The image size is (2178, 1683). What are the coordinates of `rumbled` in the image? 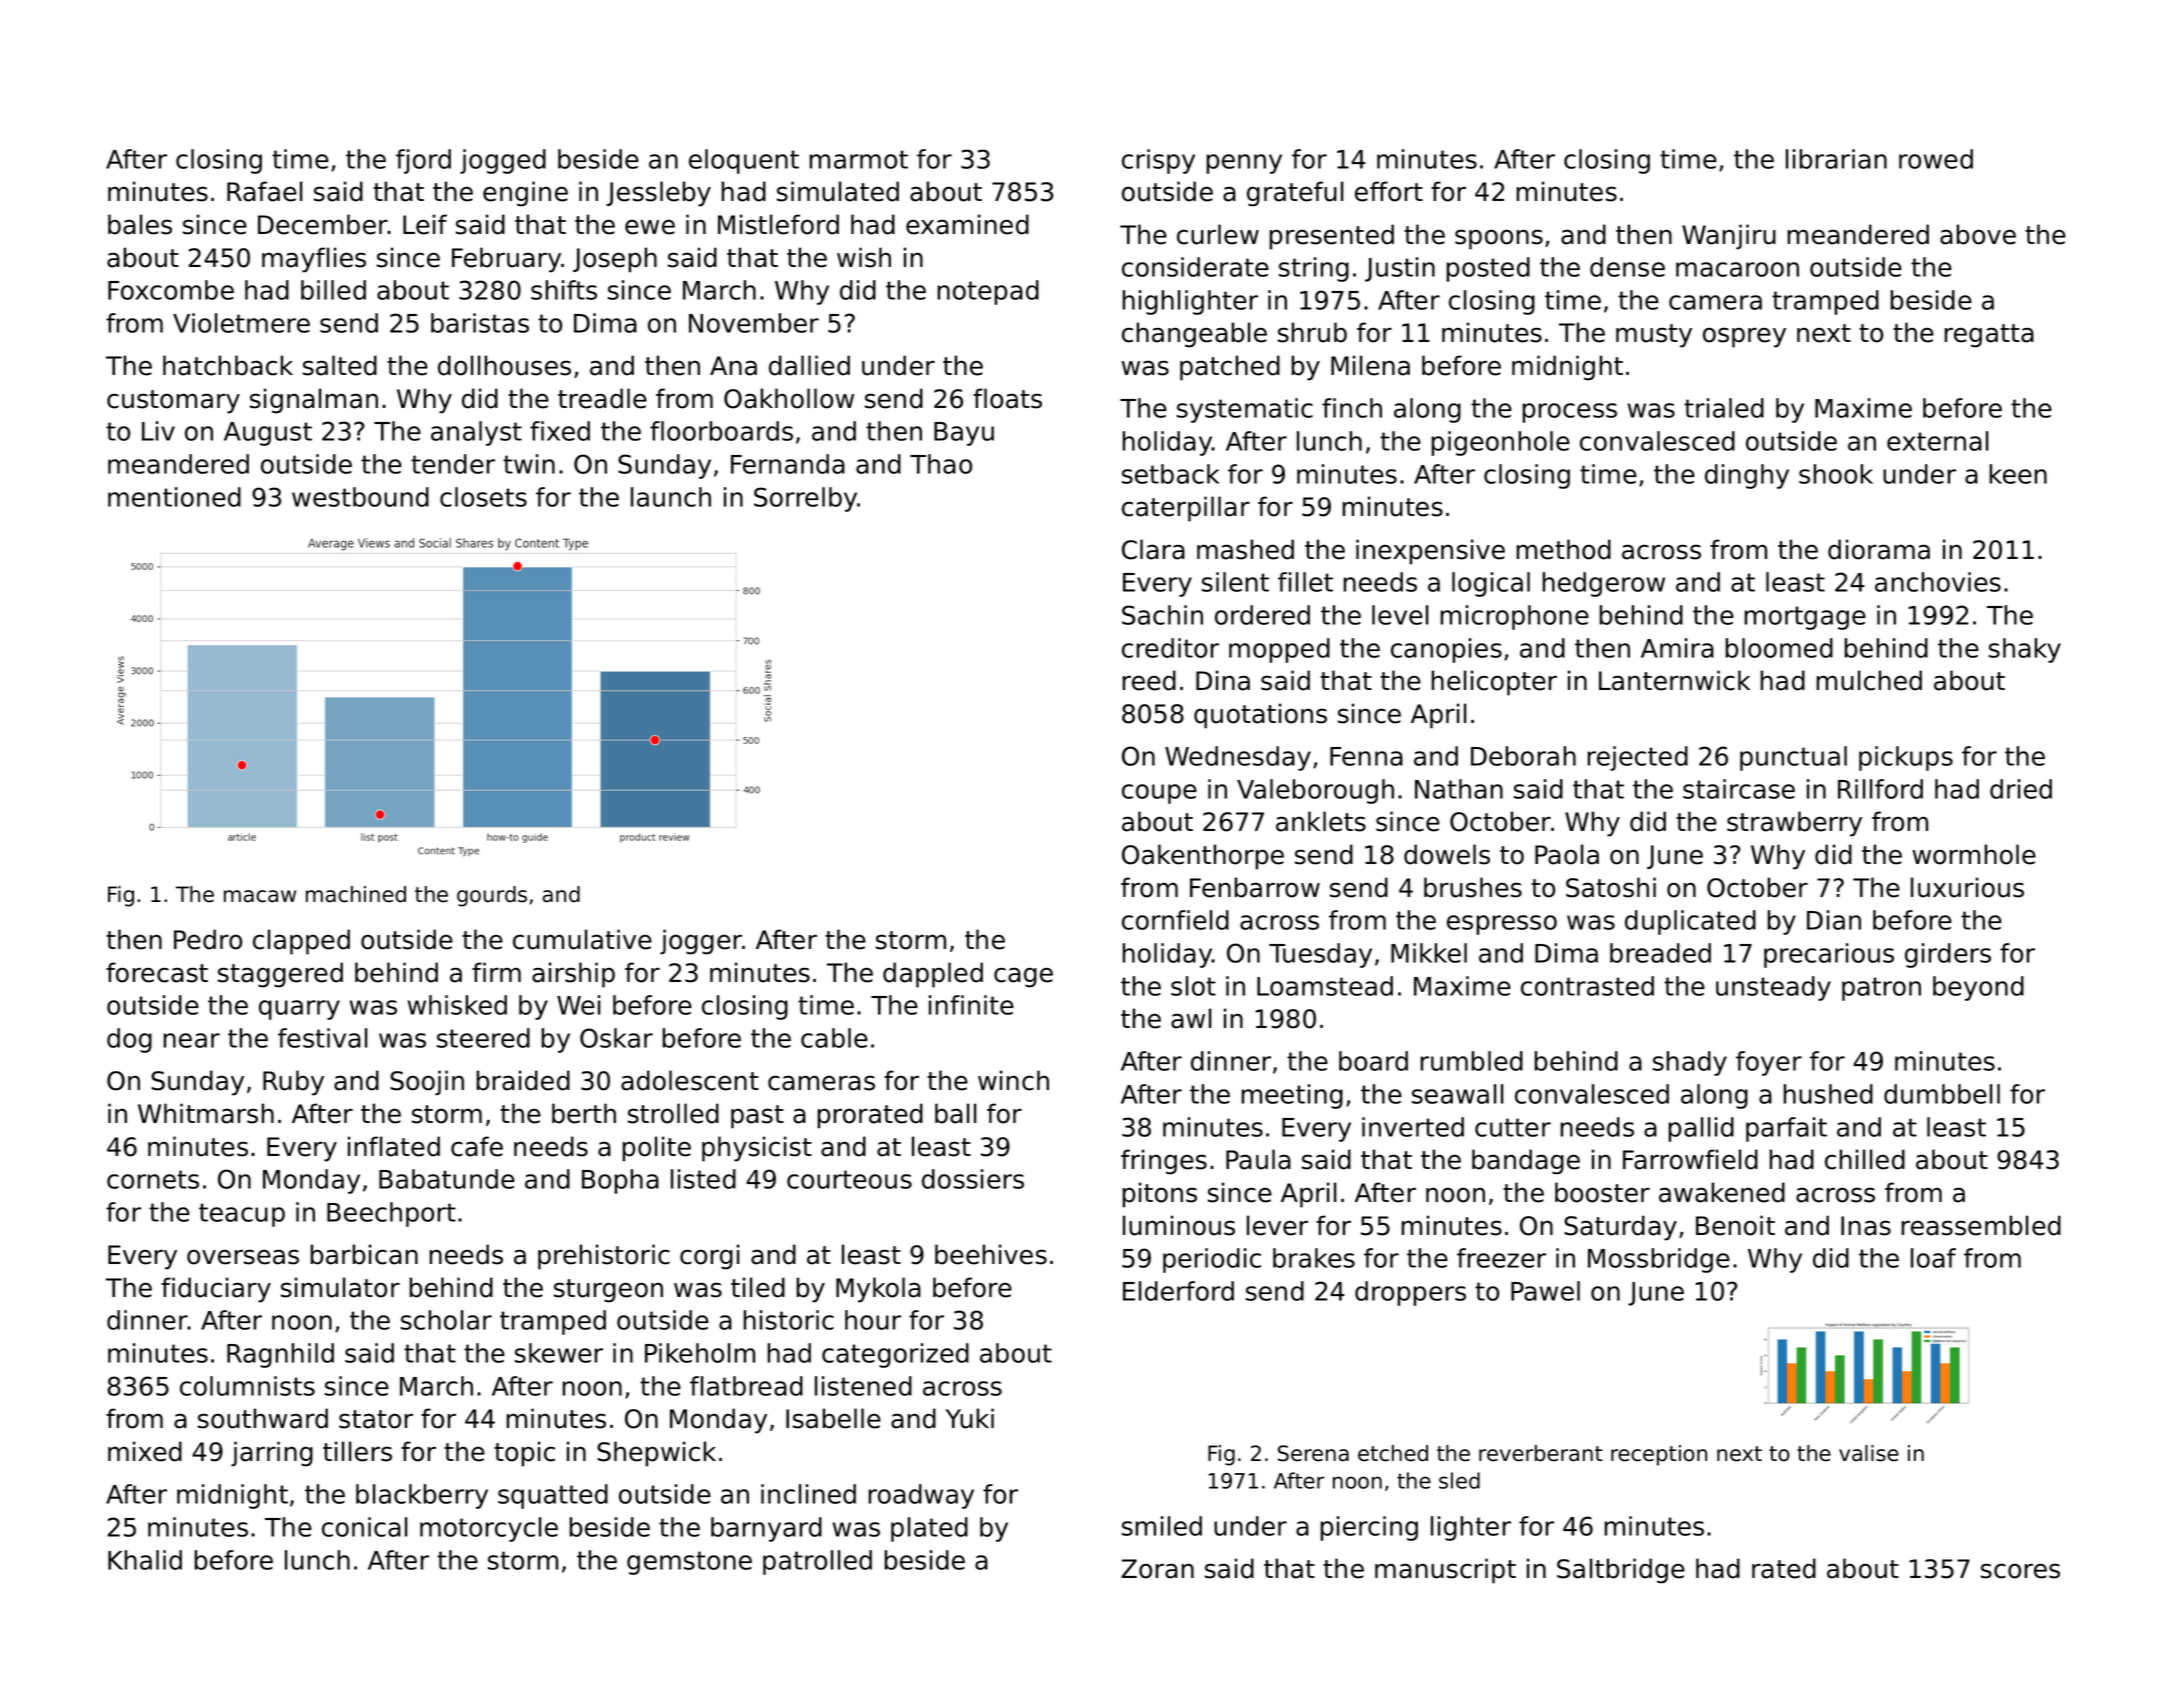 It's located at (1472, 1061).
